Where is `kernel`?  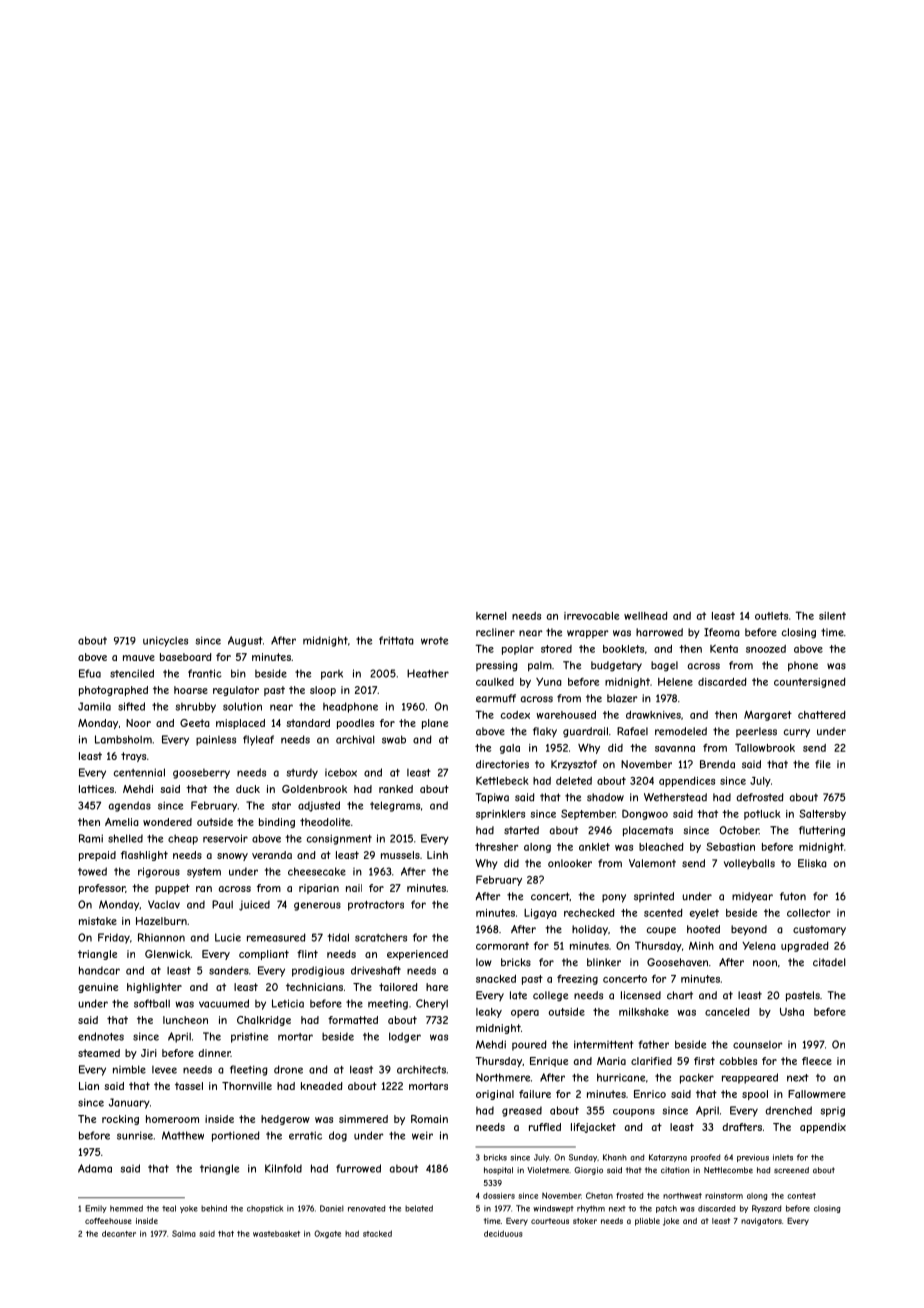 kernel is located at coordinates (491, 616).
